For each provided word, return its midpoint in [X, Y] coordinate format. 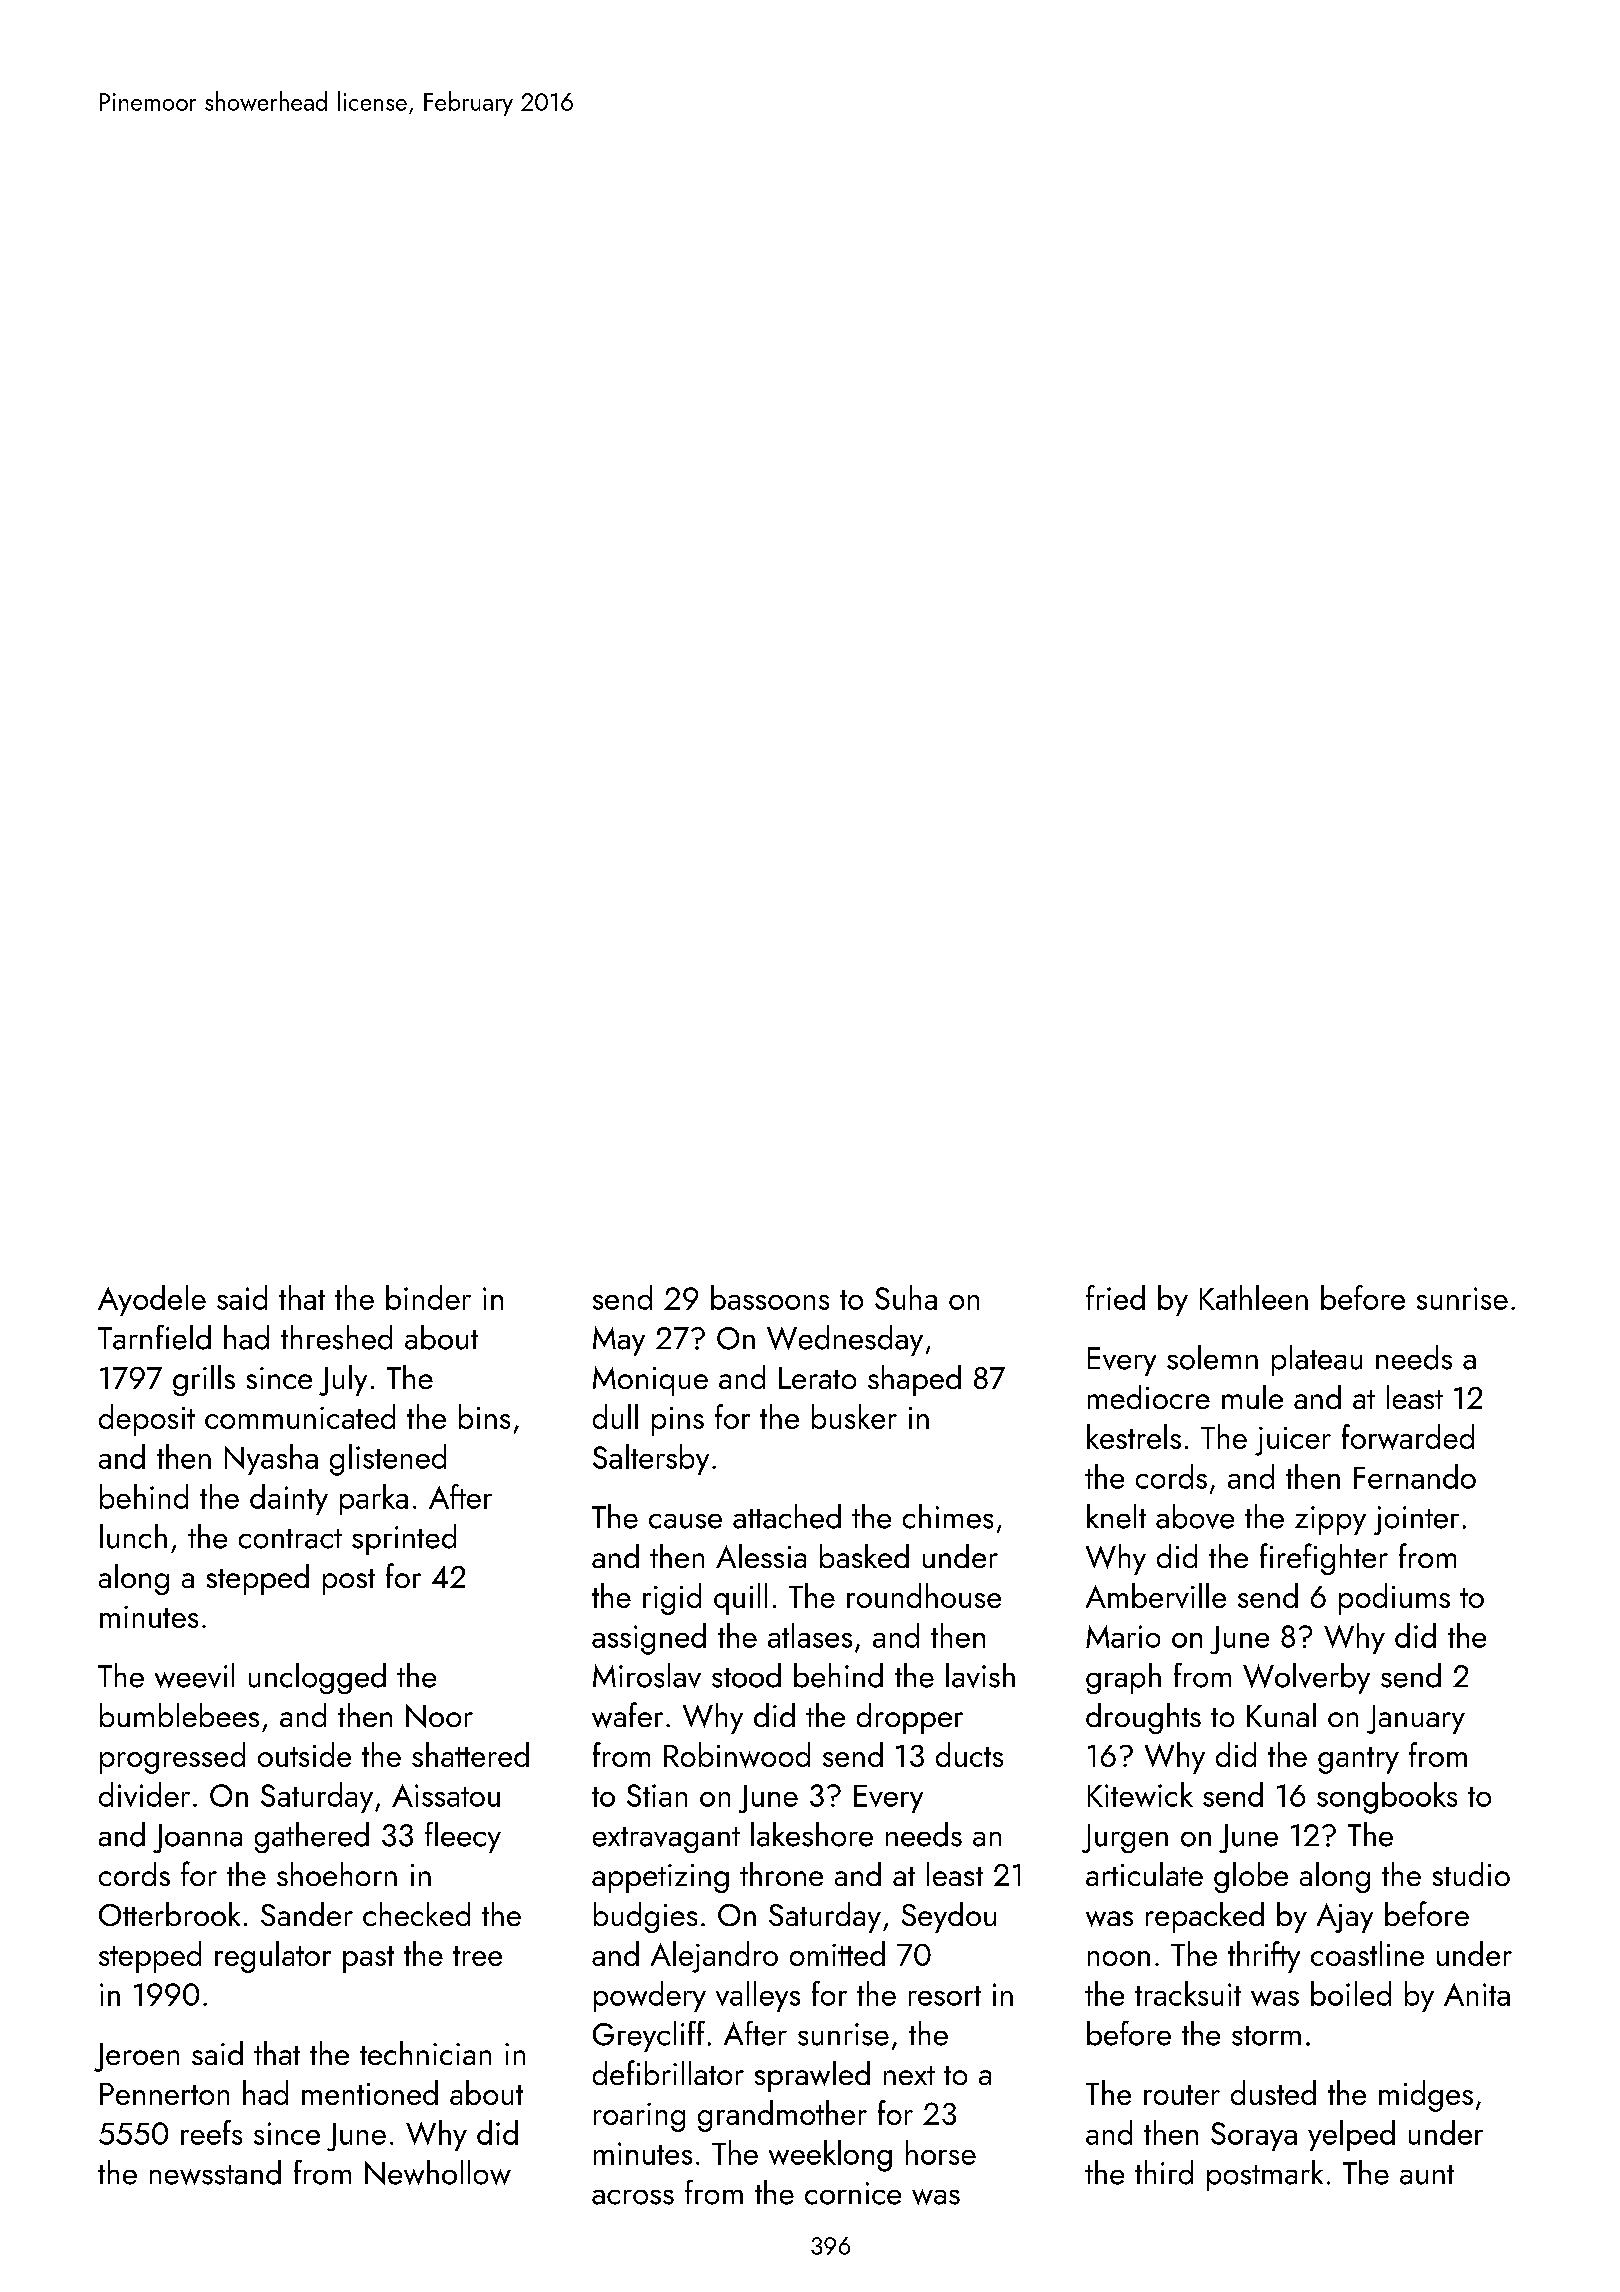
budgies [645, 1917]
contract [290, 1539]
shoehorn [337, 1874]
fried [1115, 1297]
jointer [1416, 1520]
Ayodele [152, 1300]
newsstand [215, 2172]
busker [854, 1416]
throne [781, 1874]
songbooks [1387, 1798]
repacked [1205, 1917]
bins [484, 1416]
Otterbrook [169, 1914]
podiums [1394, 1599]
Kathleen [1254, 1297]
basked [864, 1556]
